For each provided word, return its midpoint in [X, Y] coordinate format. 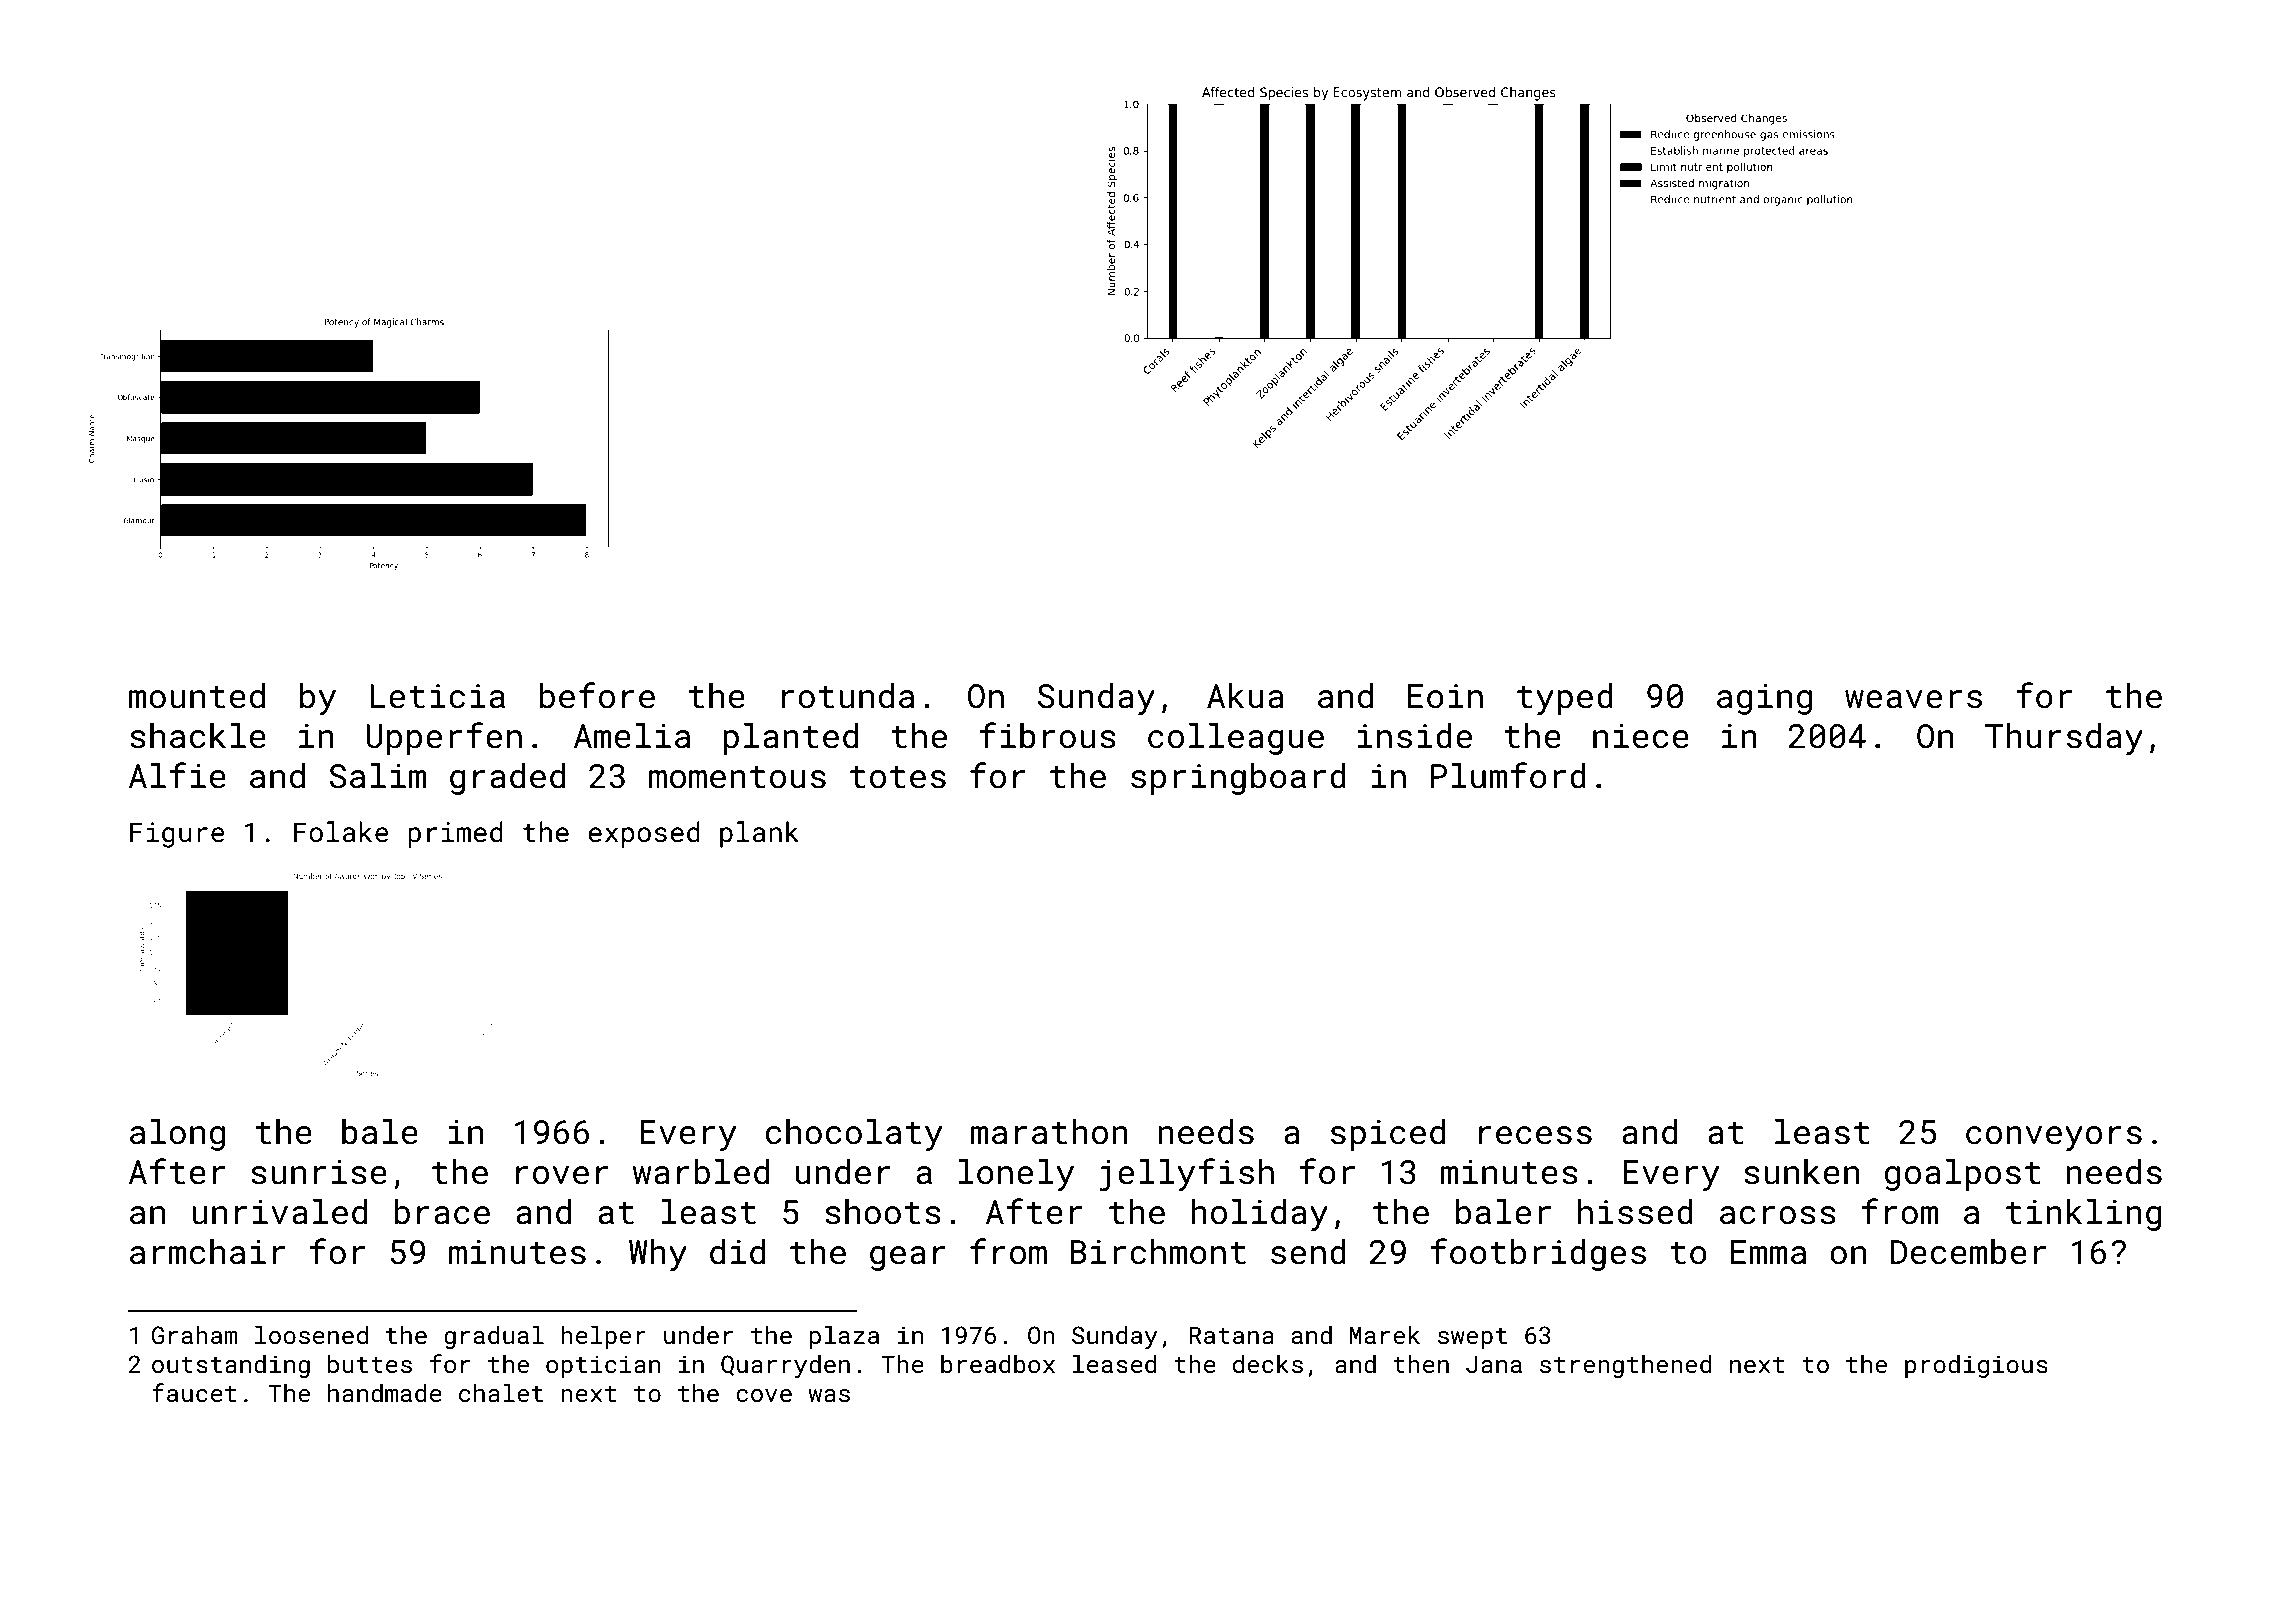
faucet [194, 1392]
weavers [1913, 699]
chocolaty [854, 1135]
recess [1535, 1135]
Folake [341, 832]
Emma [1768, 1252]
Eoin [1445, 696]
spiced [1388, 1135]
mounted [197, 696]
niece [1641, 736]
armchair [207, 1252]
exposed [644, 834]
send [1308, 1252]
